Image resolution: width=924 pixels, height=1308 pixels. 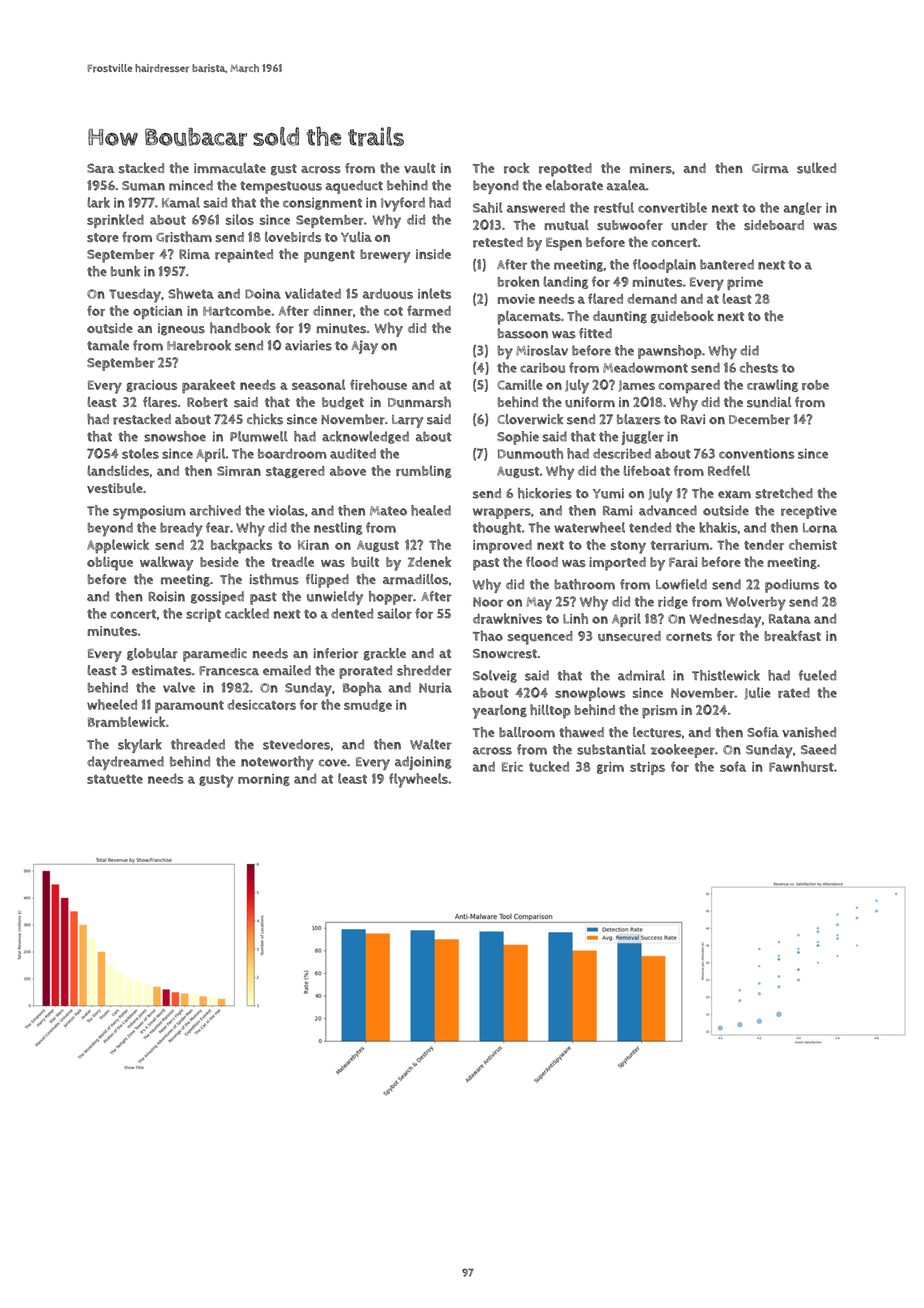 I want to click on miners, so click(x=651, y=168).
